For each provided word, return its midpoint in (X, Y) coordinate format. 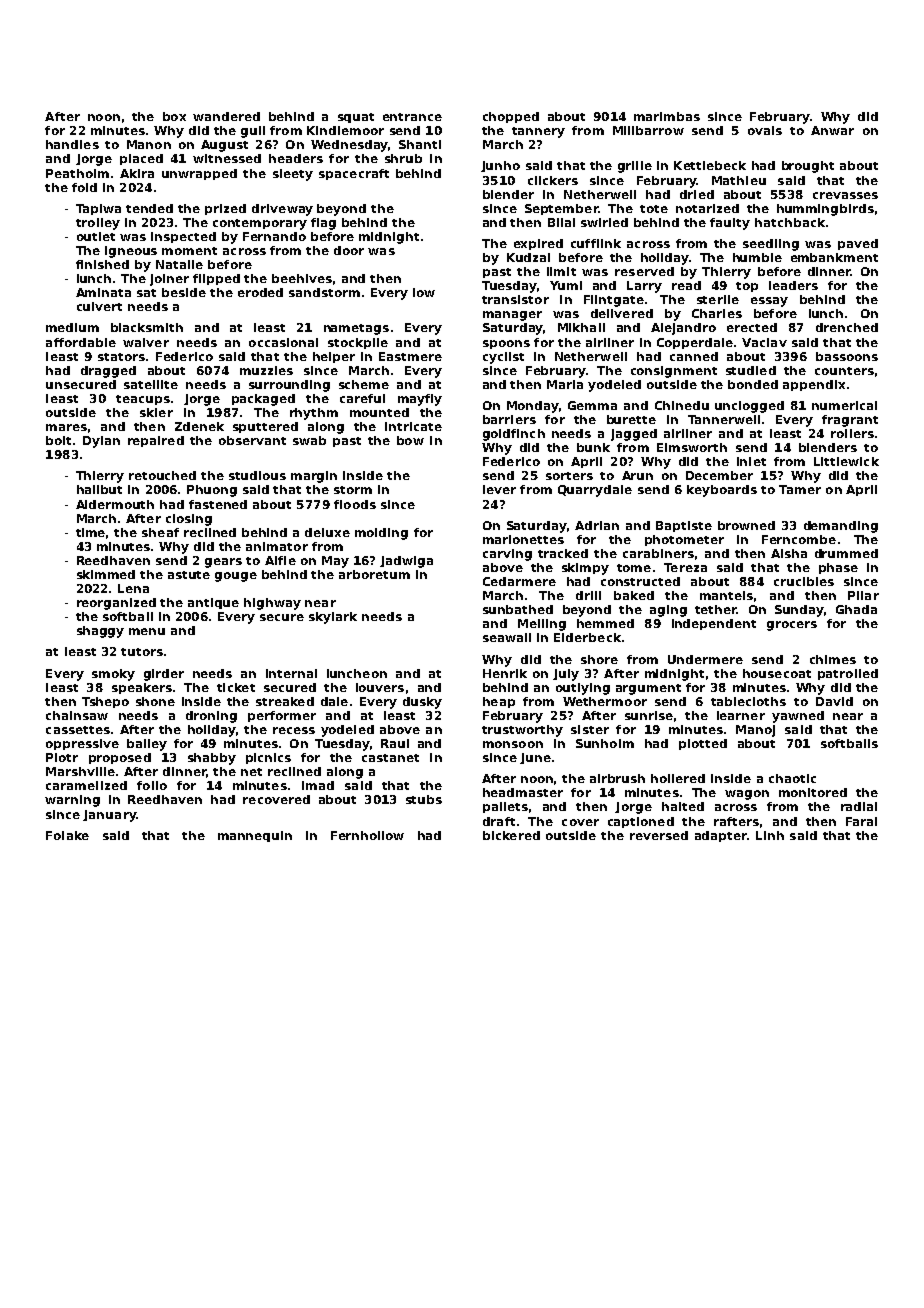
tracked (563, 553)
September (561, 209)
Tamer (800, 489)
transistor (515, 299)
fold (84, 187)
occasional (283, 342)
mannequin (255, 836)
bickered (511, 835)
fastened (218, 504)
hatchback (790, 222)
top (747, 287)
